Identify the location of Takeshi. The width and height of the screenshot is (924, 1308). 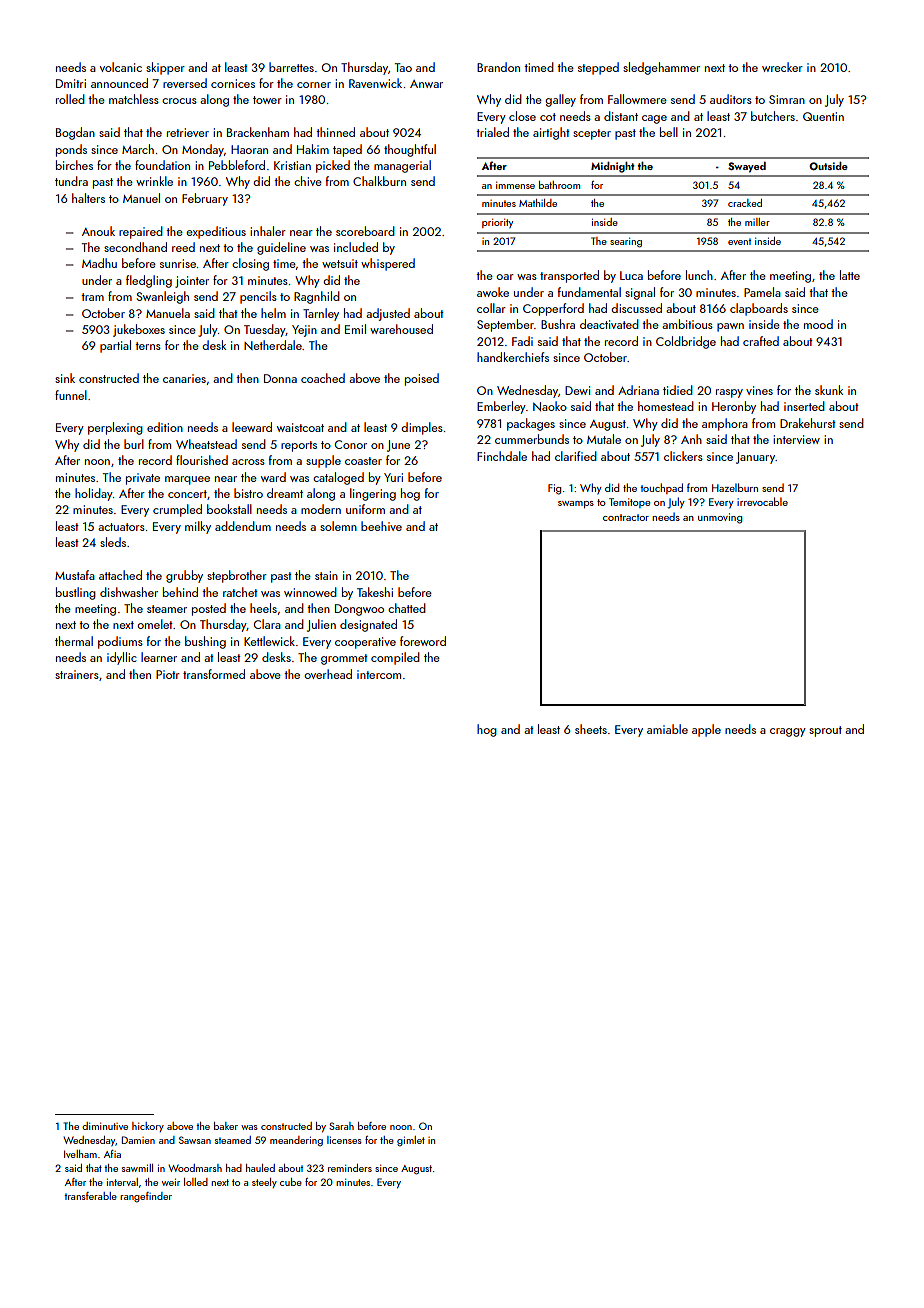
(375, 592).
